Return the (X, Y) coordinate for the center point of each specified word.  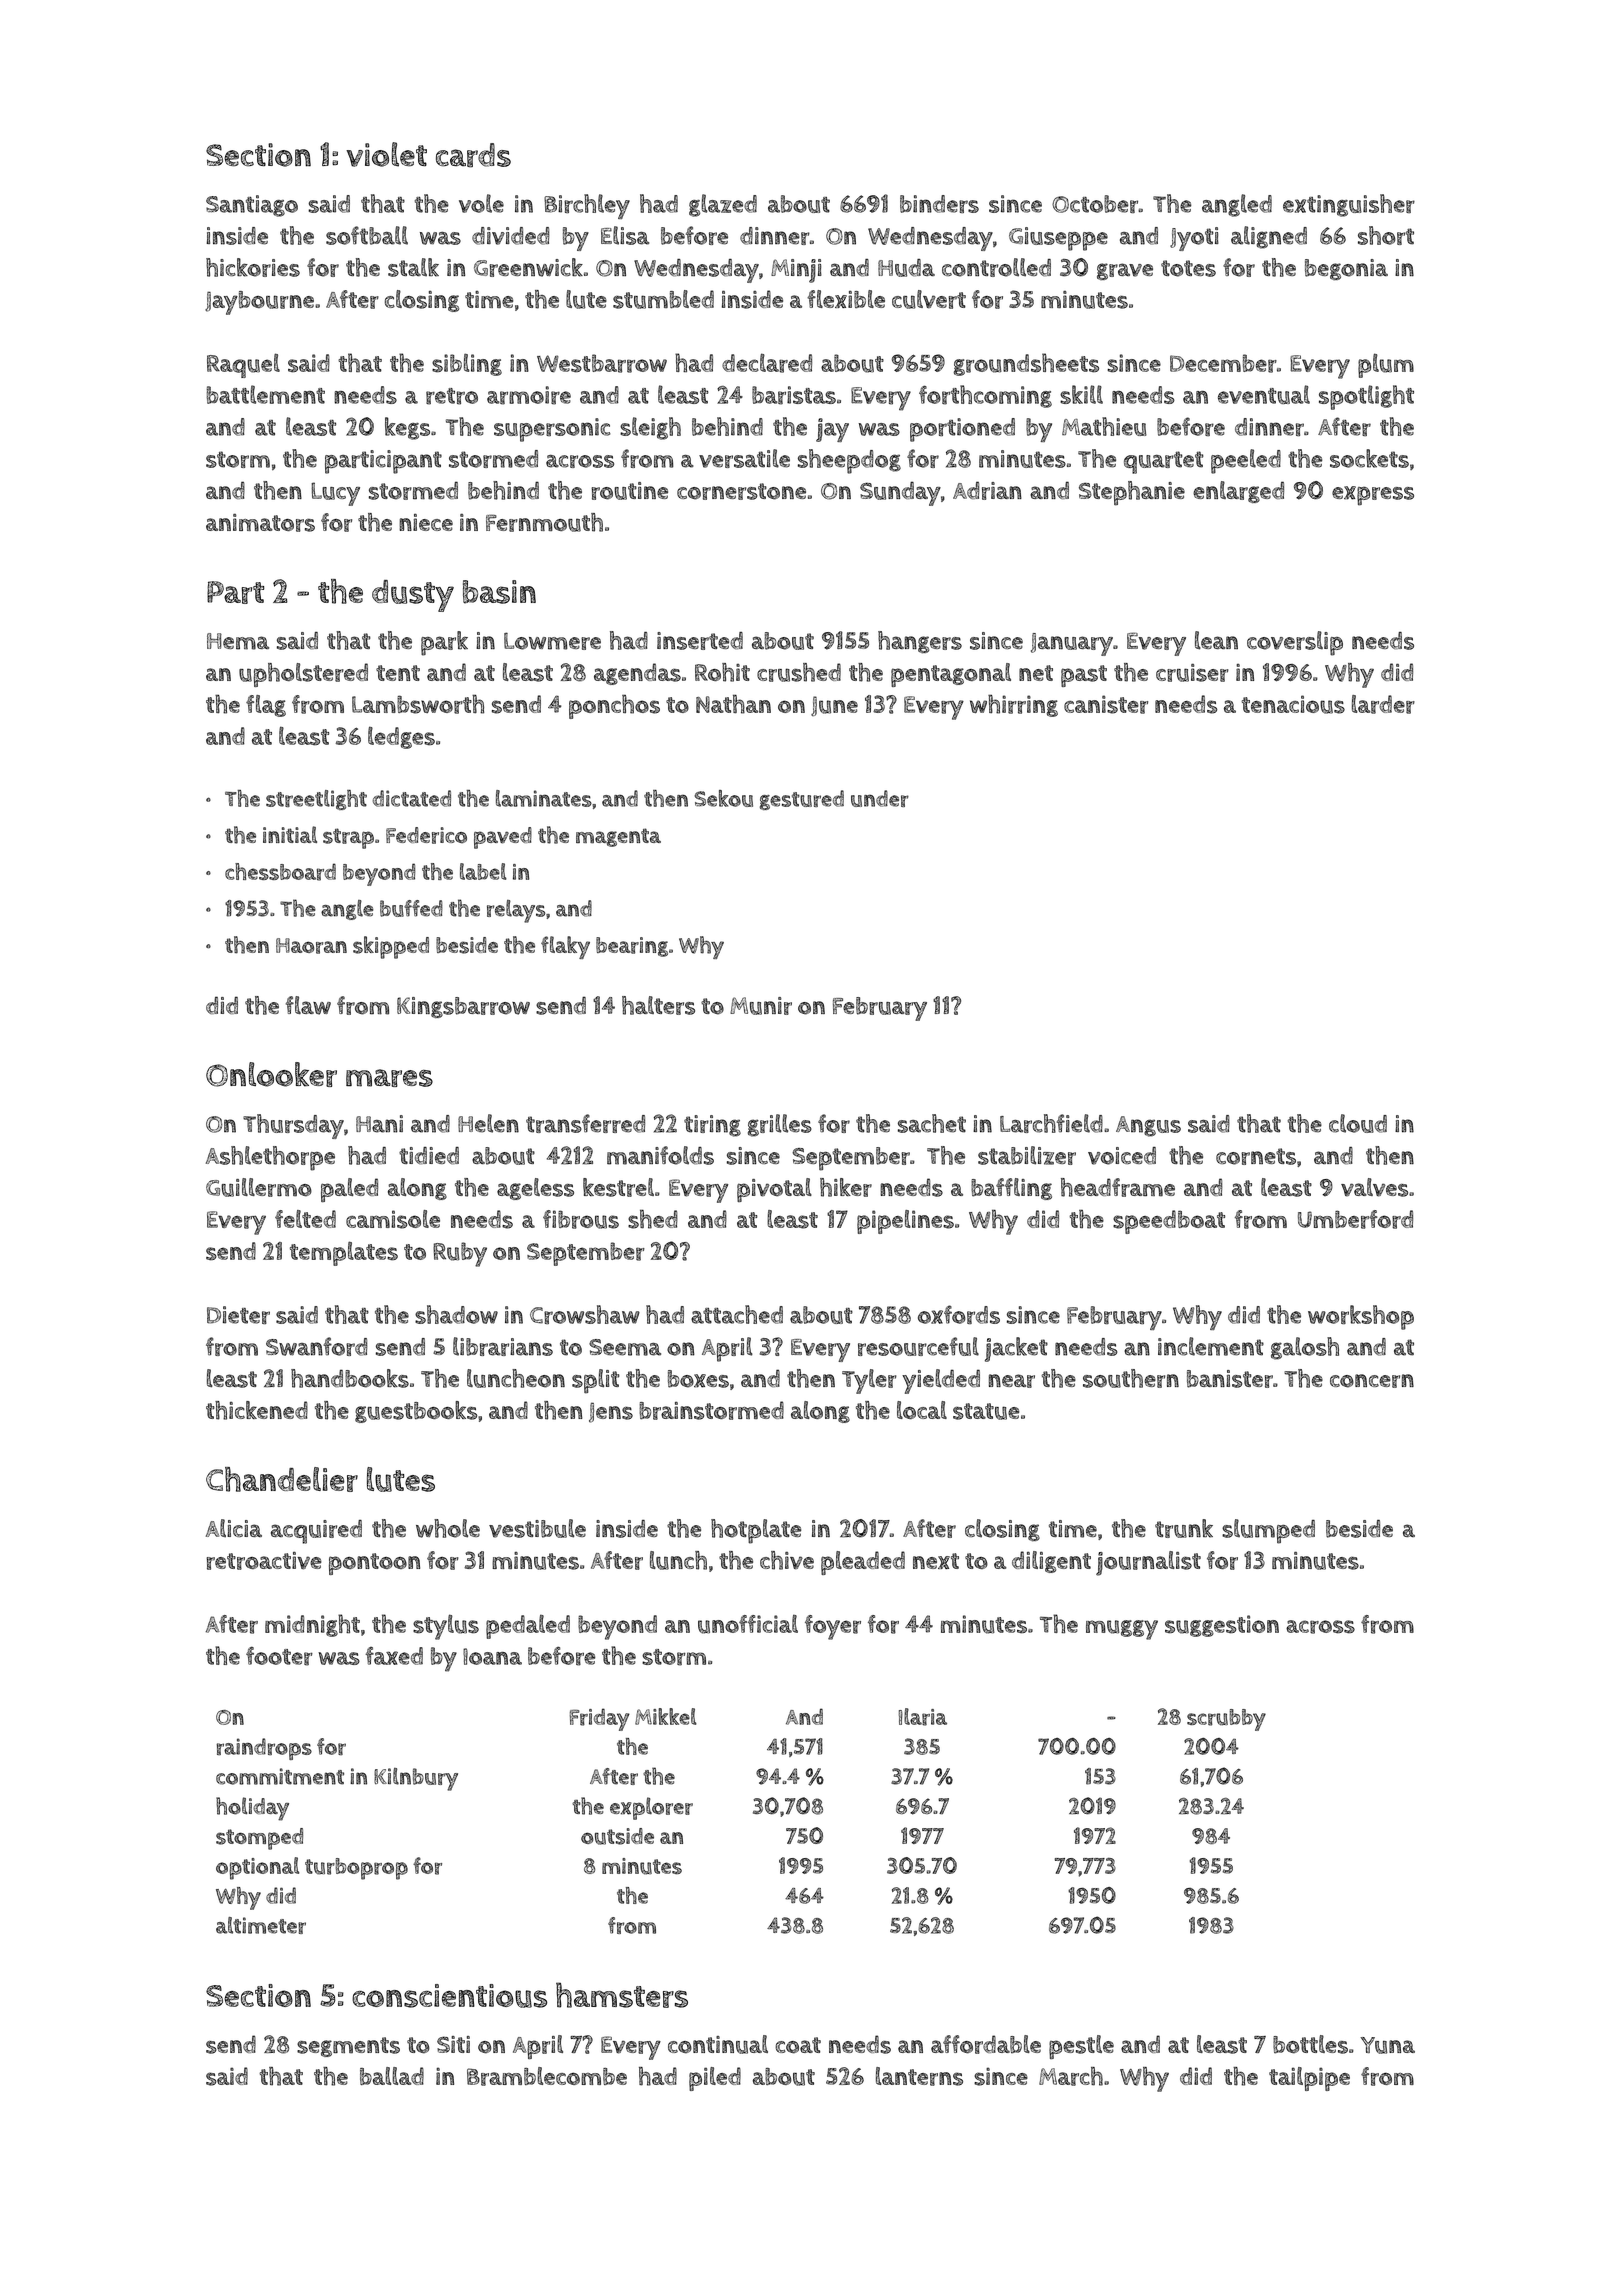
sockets (1369, 458)
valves (1374, 1187)
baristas (794, 395)
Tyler (869, 1381)
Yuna (1387, 2045)
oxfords (959, 1314)
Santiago (252, 206)
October (1095, 204)
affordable (986, 2044)
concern (1372, 1381)
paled (349, 1190)
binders (939, 204)
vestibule (537, 1528)
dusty (413, 596)
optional (257, 1868)
